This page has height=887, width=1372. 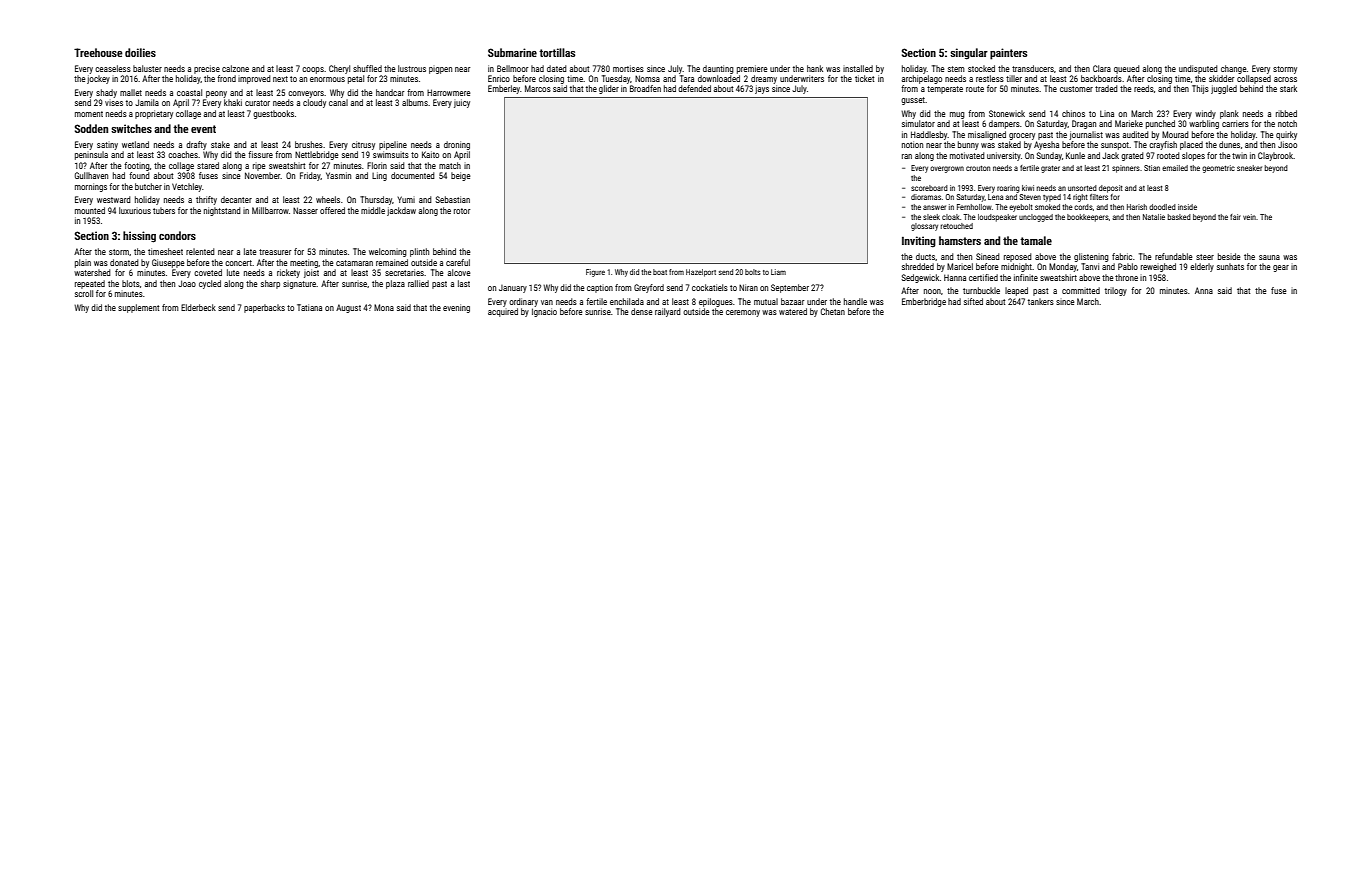 I want to click on Treehouse, so click(x=98, y=52).
